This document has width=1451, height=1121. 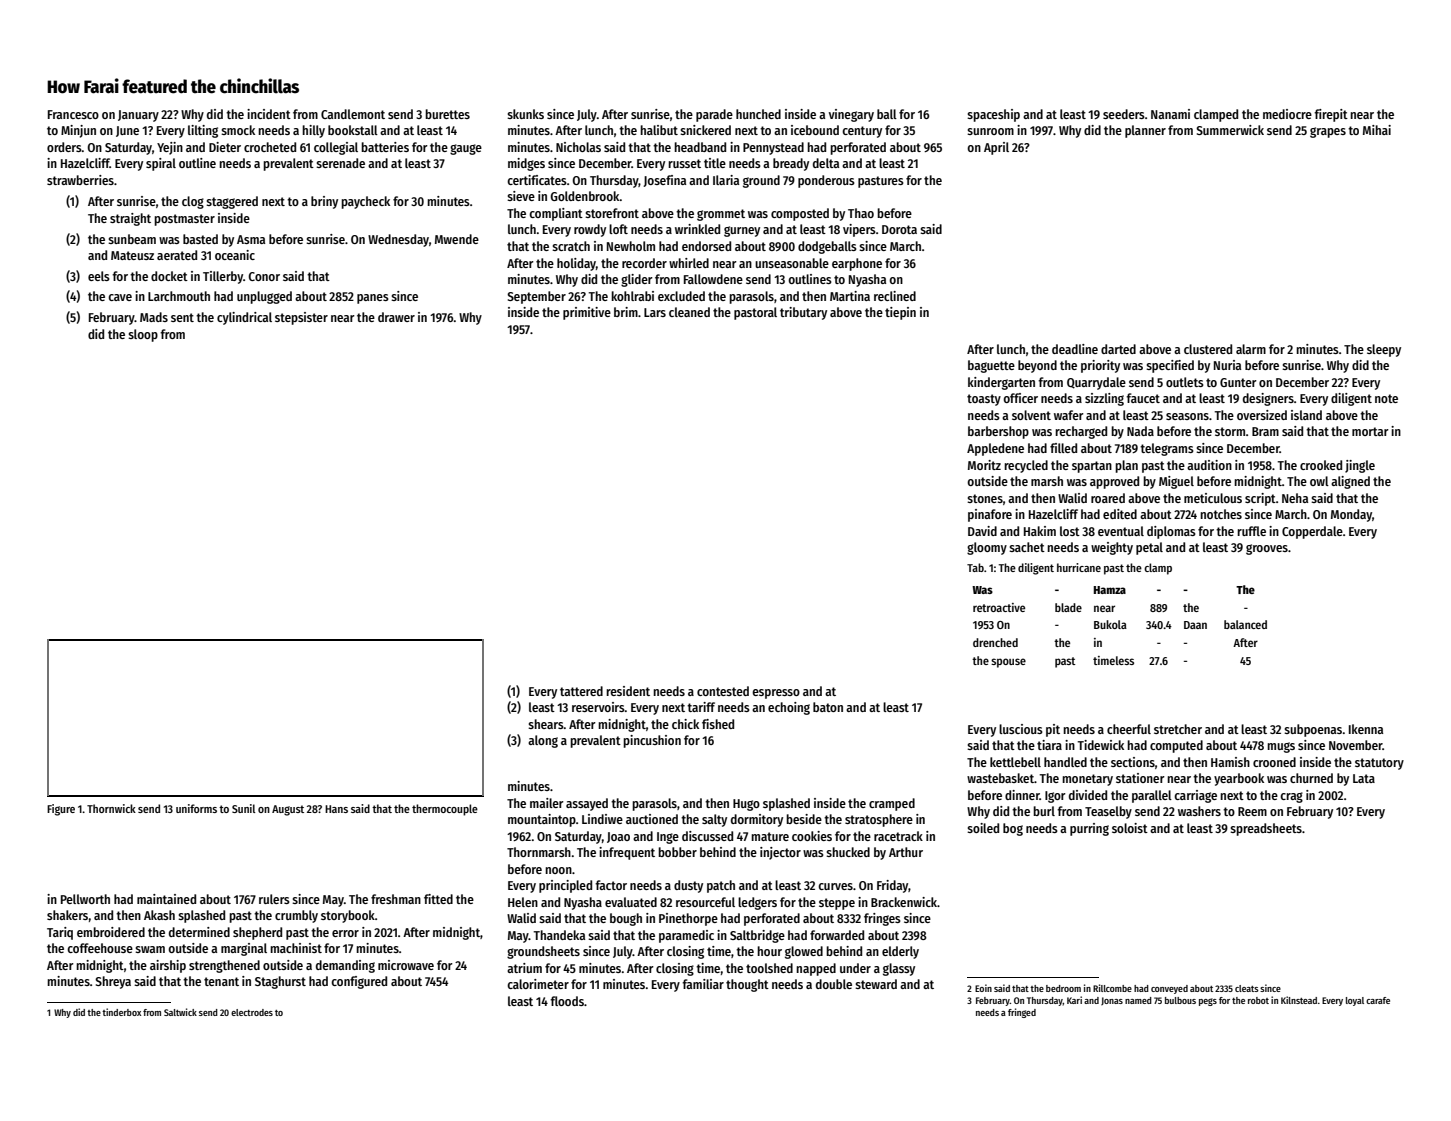 I want to click on Kari, so click(x=1074, y=1000).
